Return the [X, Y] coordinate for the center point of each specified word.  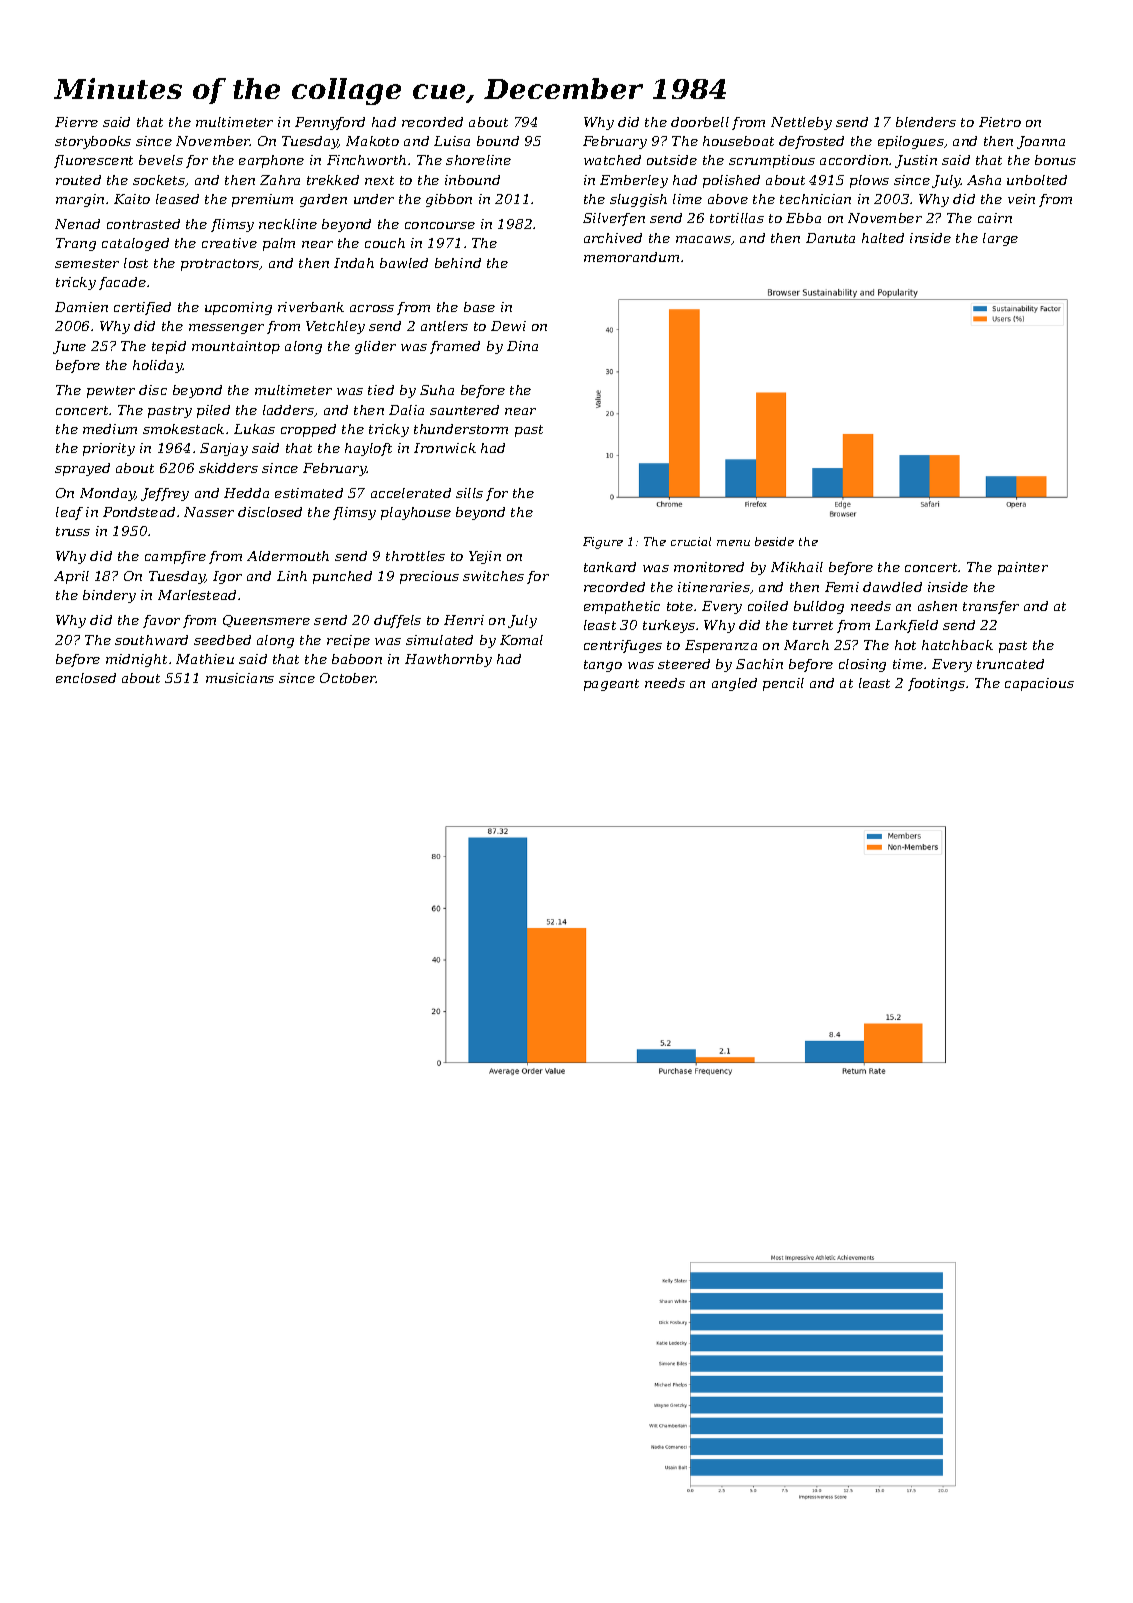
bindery [109, 596]
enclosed [86, 678]
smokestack [183, 429]
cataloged [135, 244]
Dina [522, 346]
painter [1023, 568]
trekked [333, 180]
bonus [1055, 160]
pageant [611, 685]
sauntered [464, 410]
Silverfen [614, 219]
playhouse [416, 513]
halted [883, 238]
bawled [404, 263]
